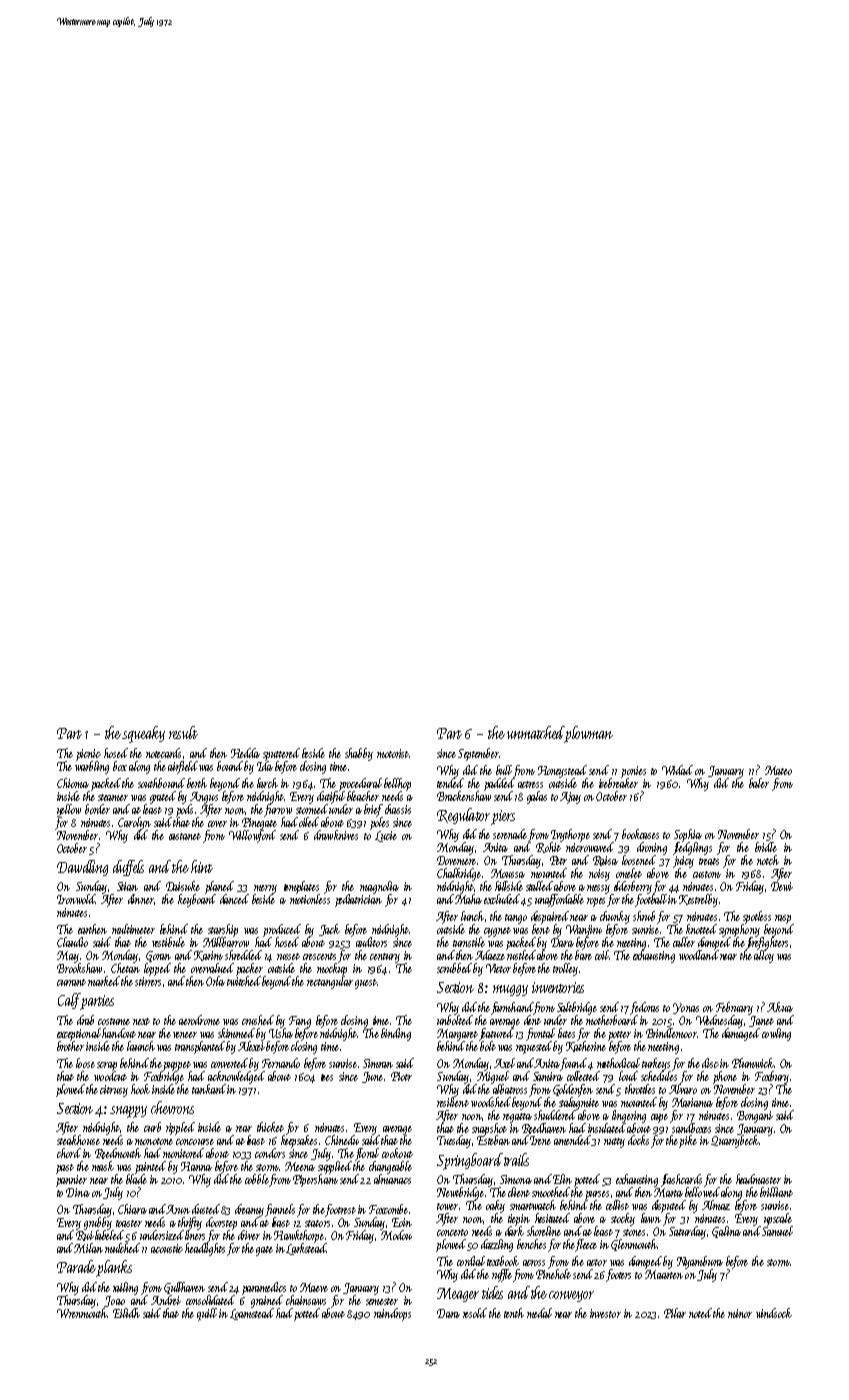 Image resolution: width=849 pixels, height=1400 pixels. Describe the element at coordinates (392, 1314) in the page. I see `raindrops` at that location.
